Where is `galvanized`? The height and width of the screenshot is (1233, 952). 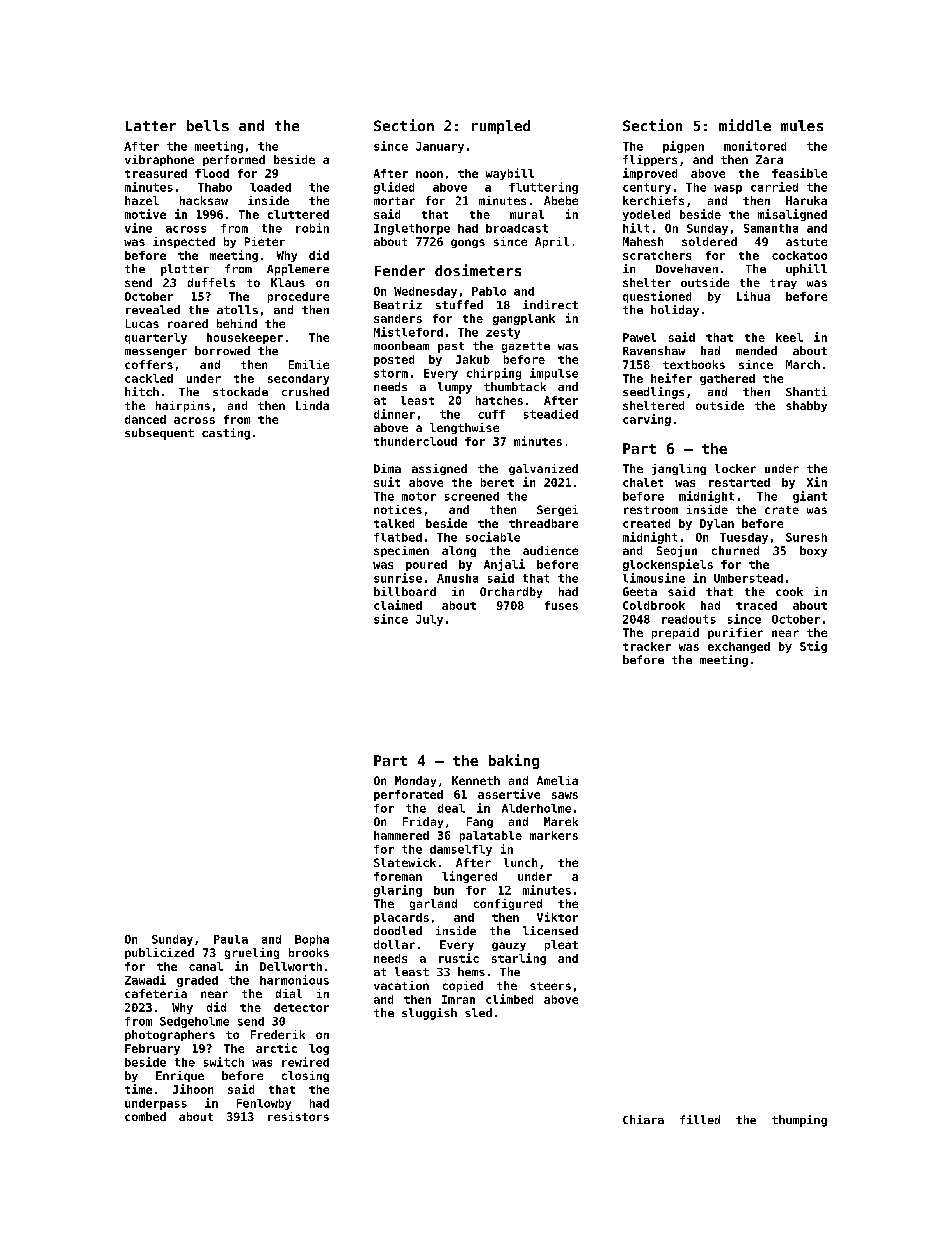
galvanized is located at coordinates (543, 469).
